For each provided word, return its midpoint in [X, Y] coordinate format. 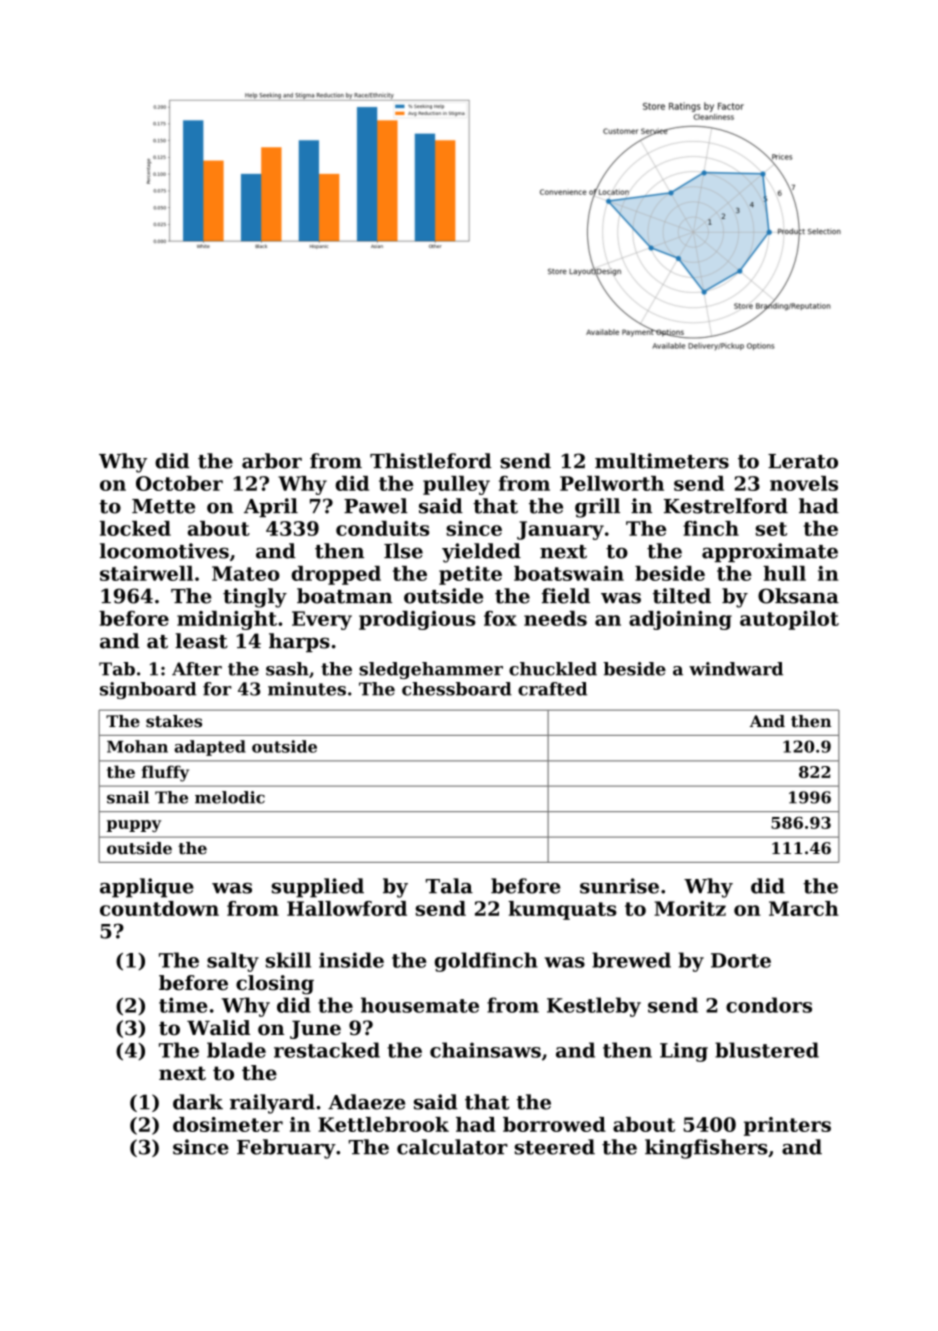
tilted [682, 596]
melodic [230, 797]
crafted [552, 689]
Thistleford [431, 461]
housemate [420, 1005]
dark [198, 1102]
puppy [134, 826]
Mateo [246, 573]
